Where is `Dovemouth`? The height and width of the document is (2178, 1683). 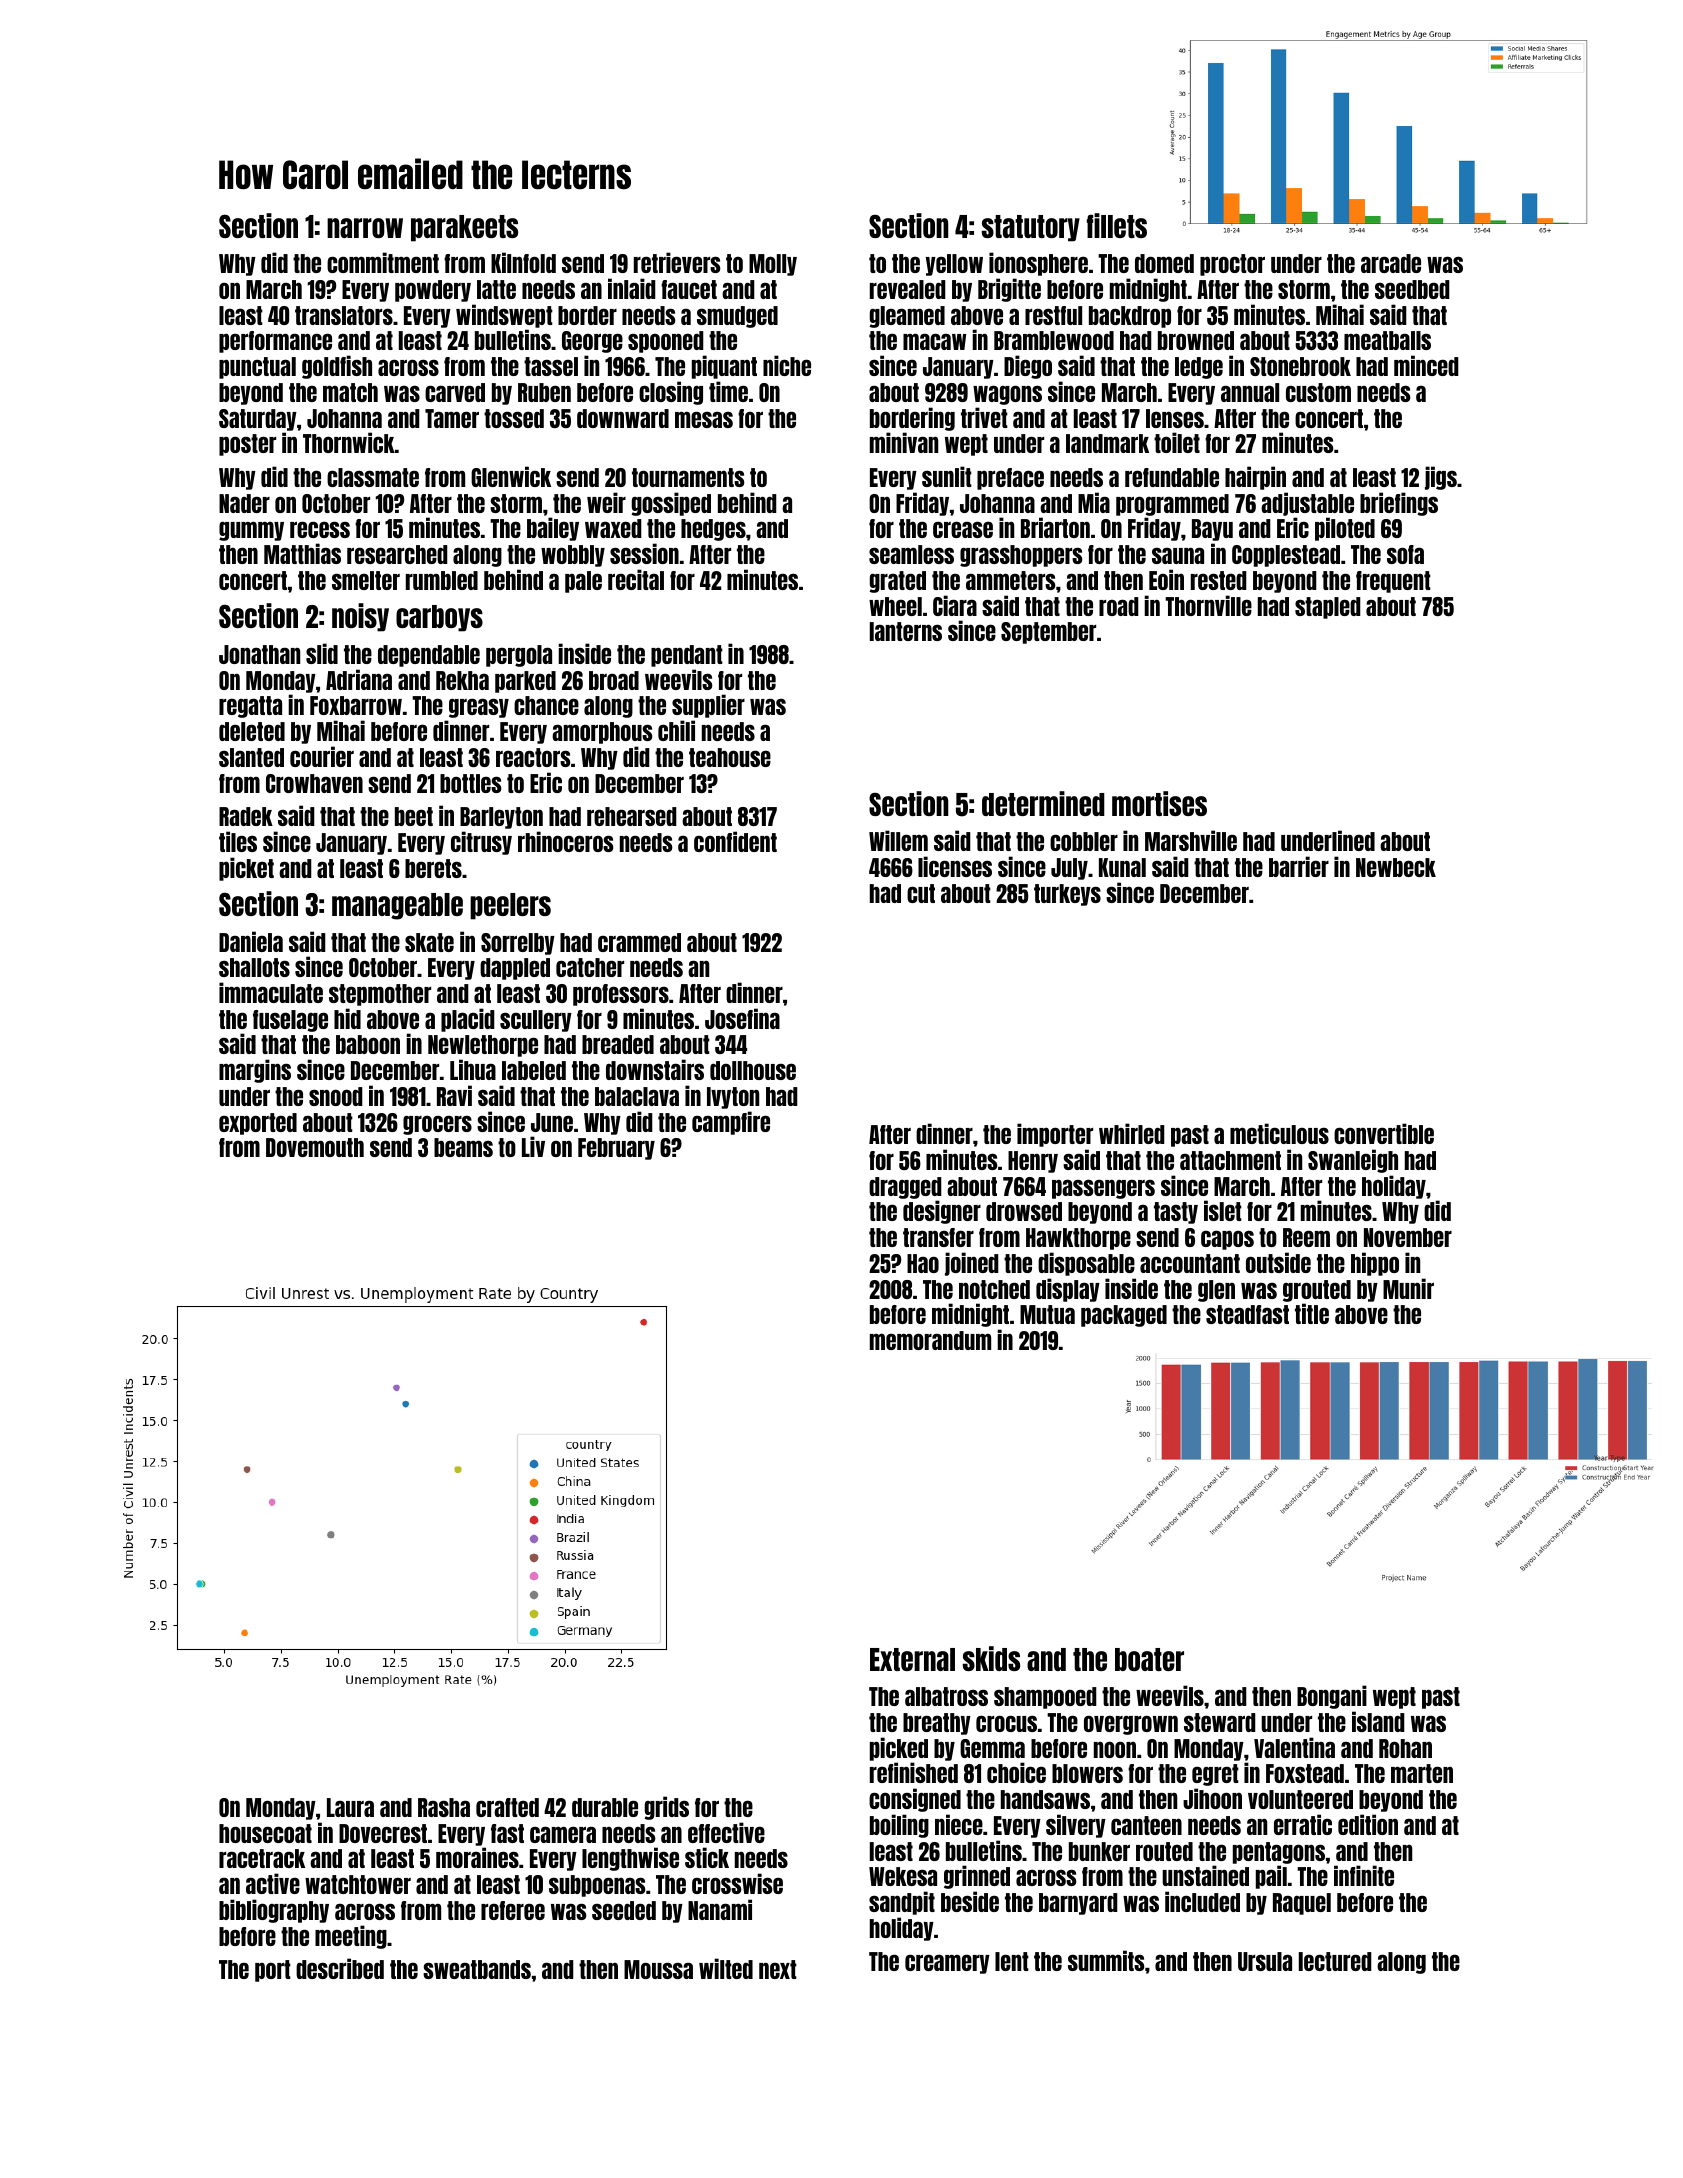
Dovemouth is located at coordinates (315, 1147).
